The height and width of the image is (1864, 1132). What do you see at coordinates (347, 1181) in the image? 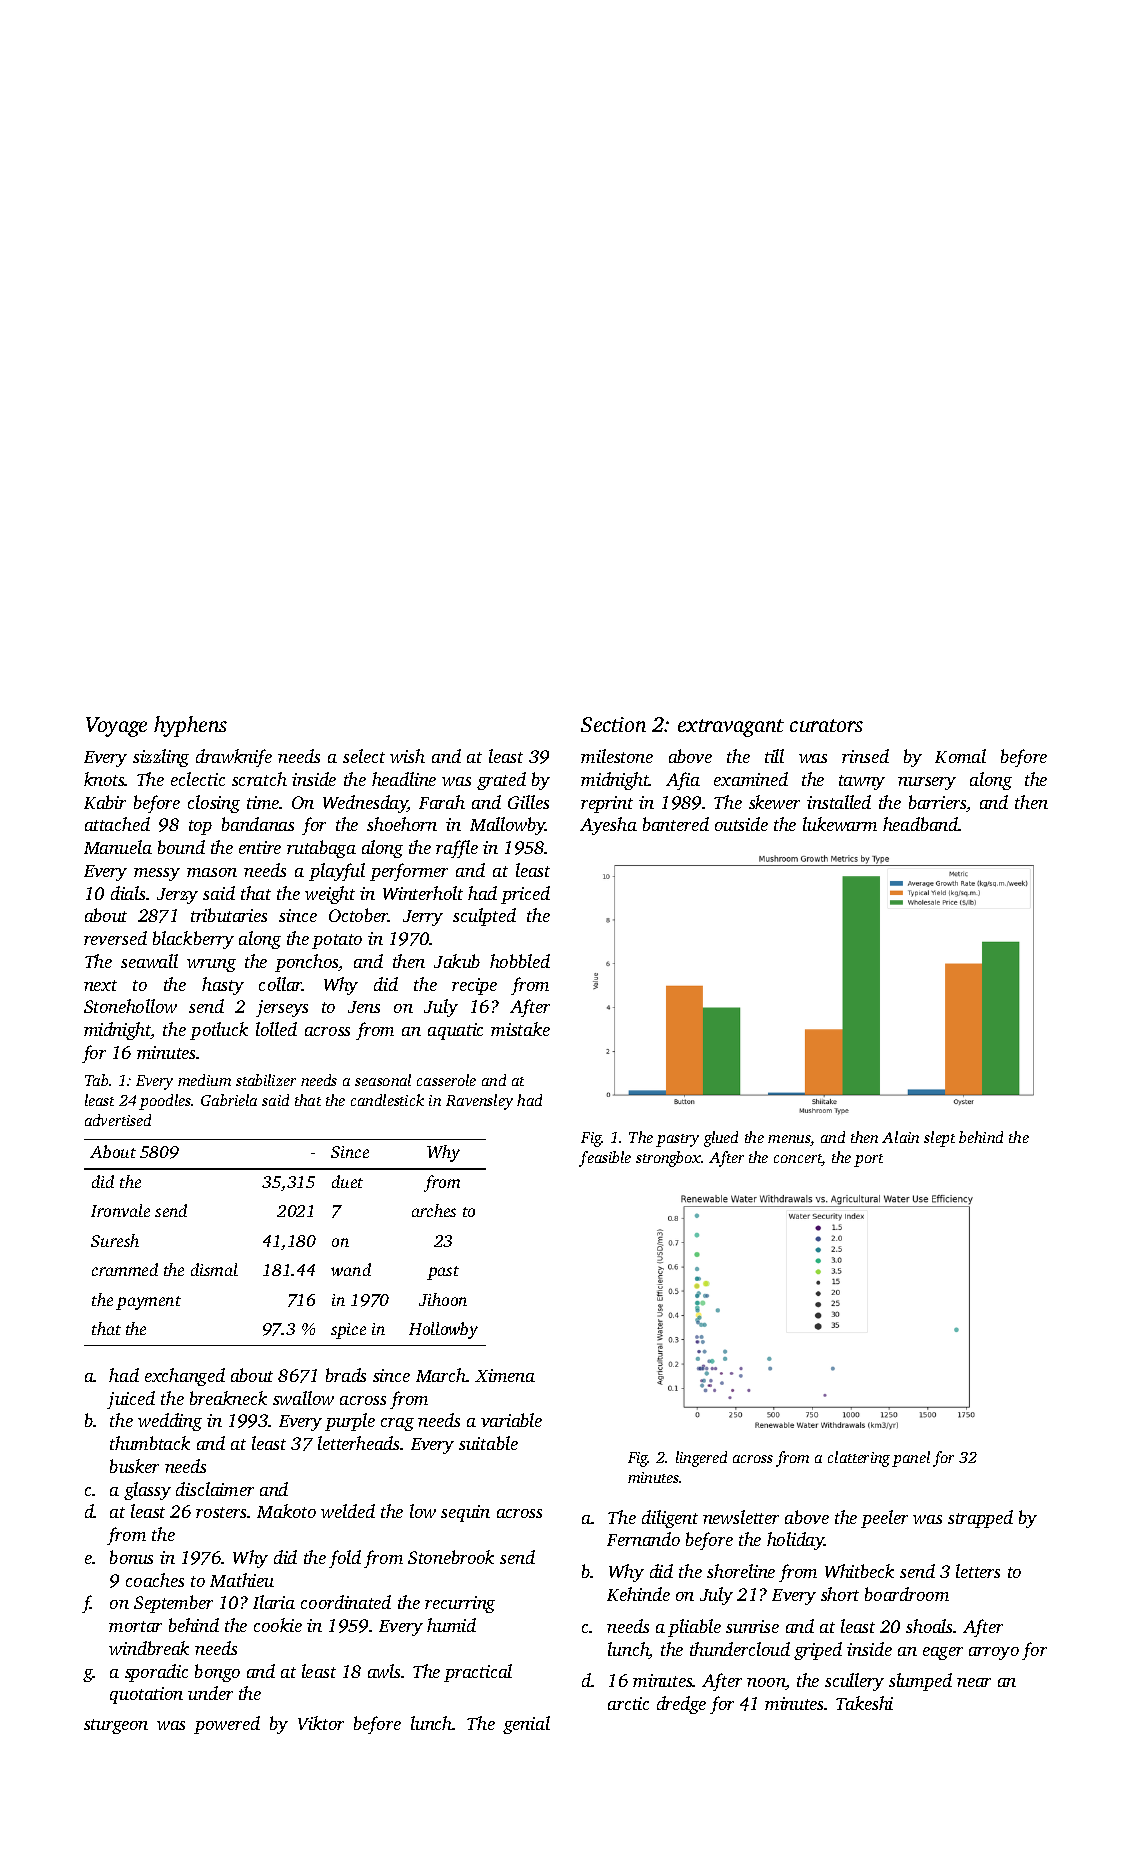
I see `duet` at bounding box center [347, 1181].
